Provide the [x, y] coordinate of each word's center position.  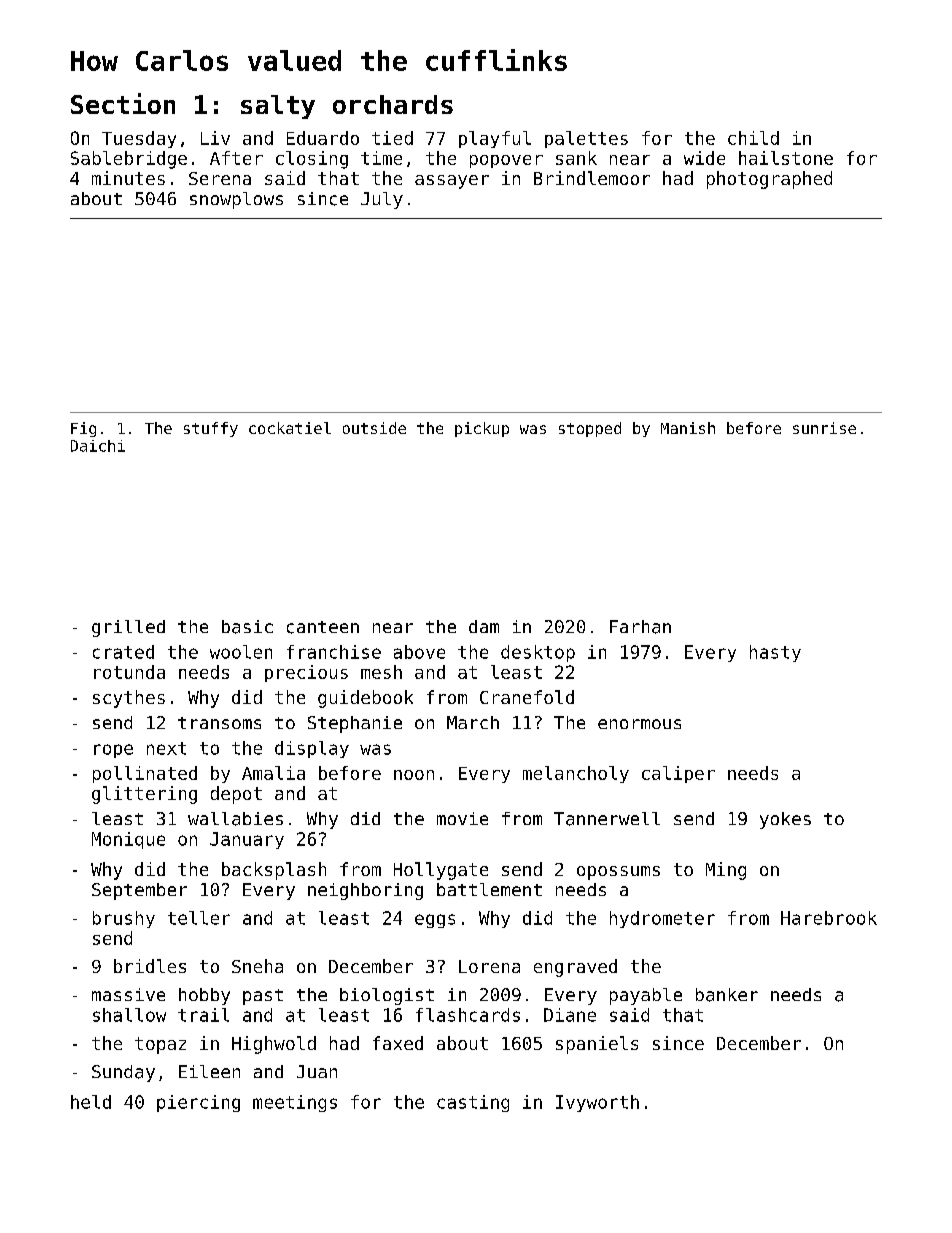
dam [484, 626]
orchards [393, 104]
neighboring [365, 891]
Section [123, 103]
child [753, 138]
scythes [129, 699]
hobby [204, 996]
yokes [785, 820]
